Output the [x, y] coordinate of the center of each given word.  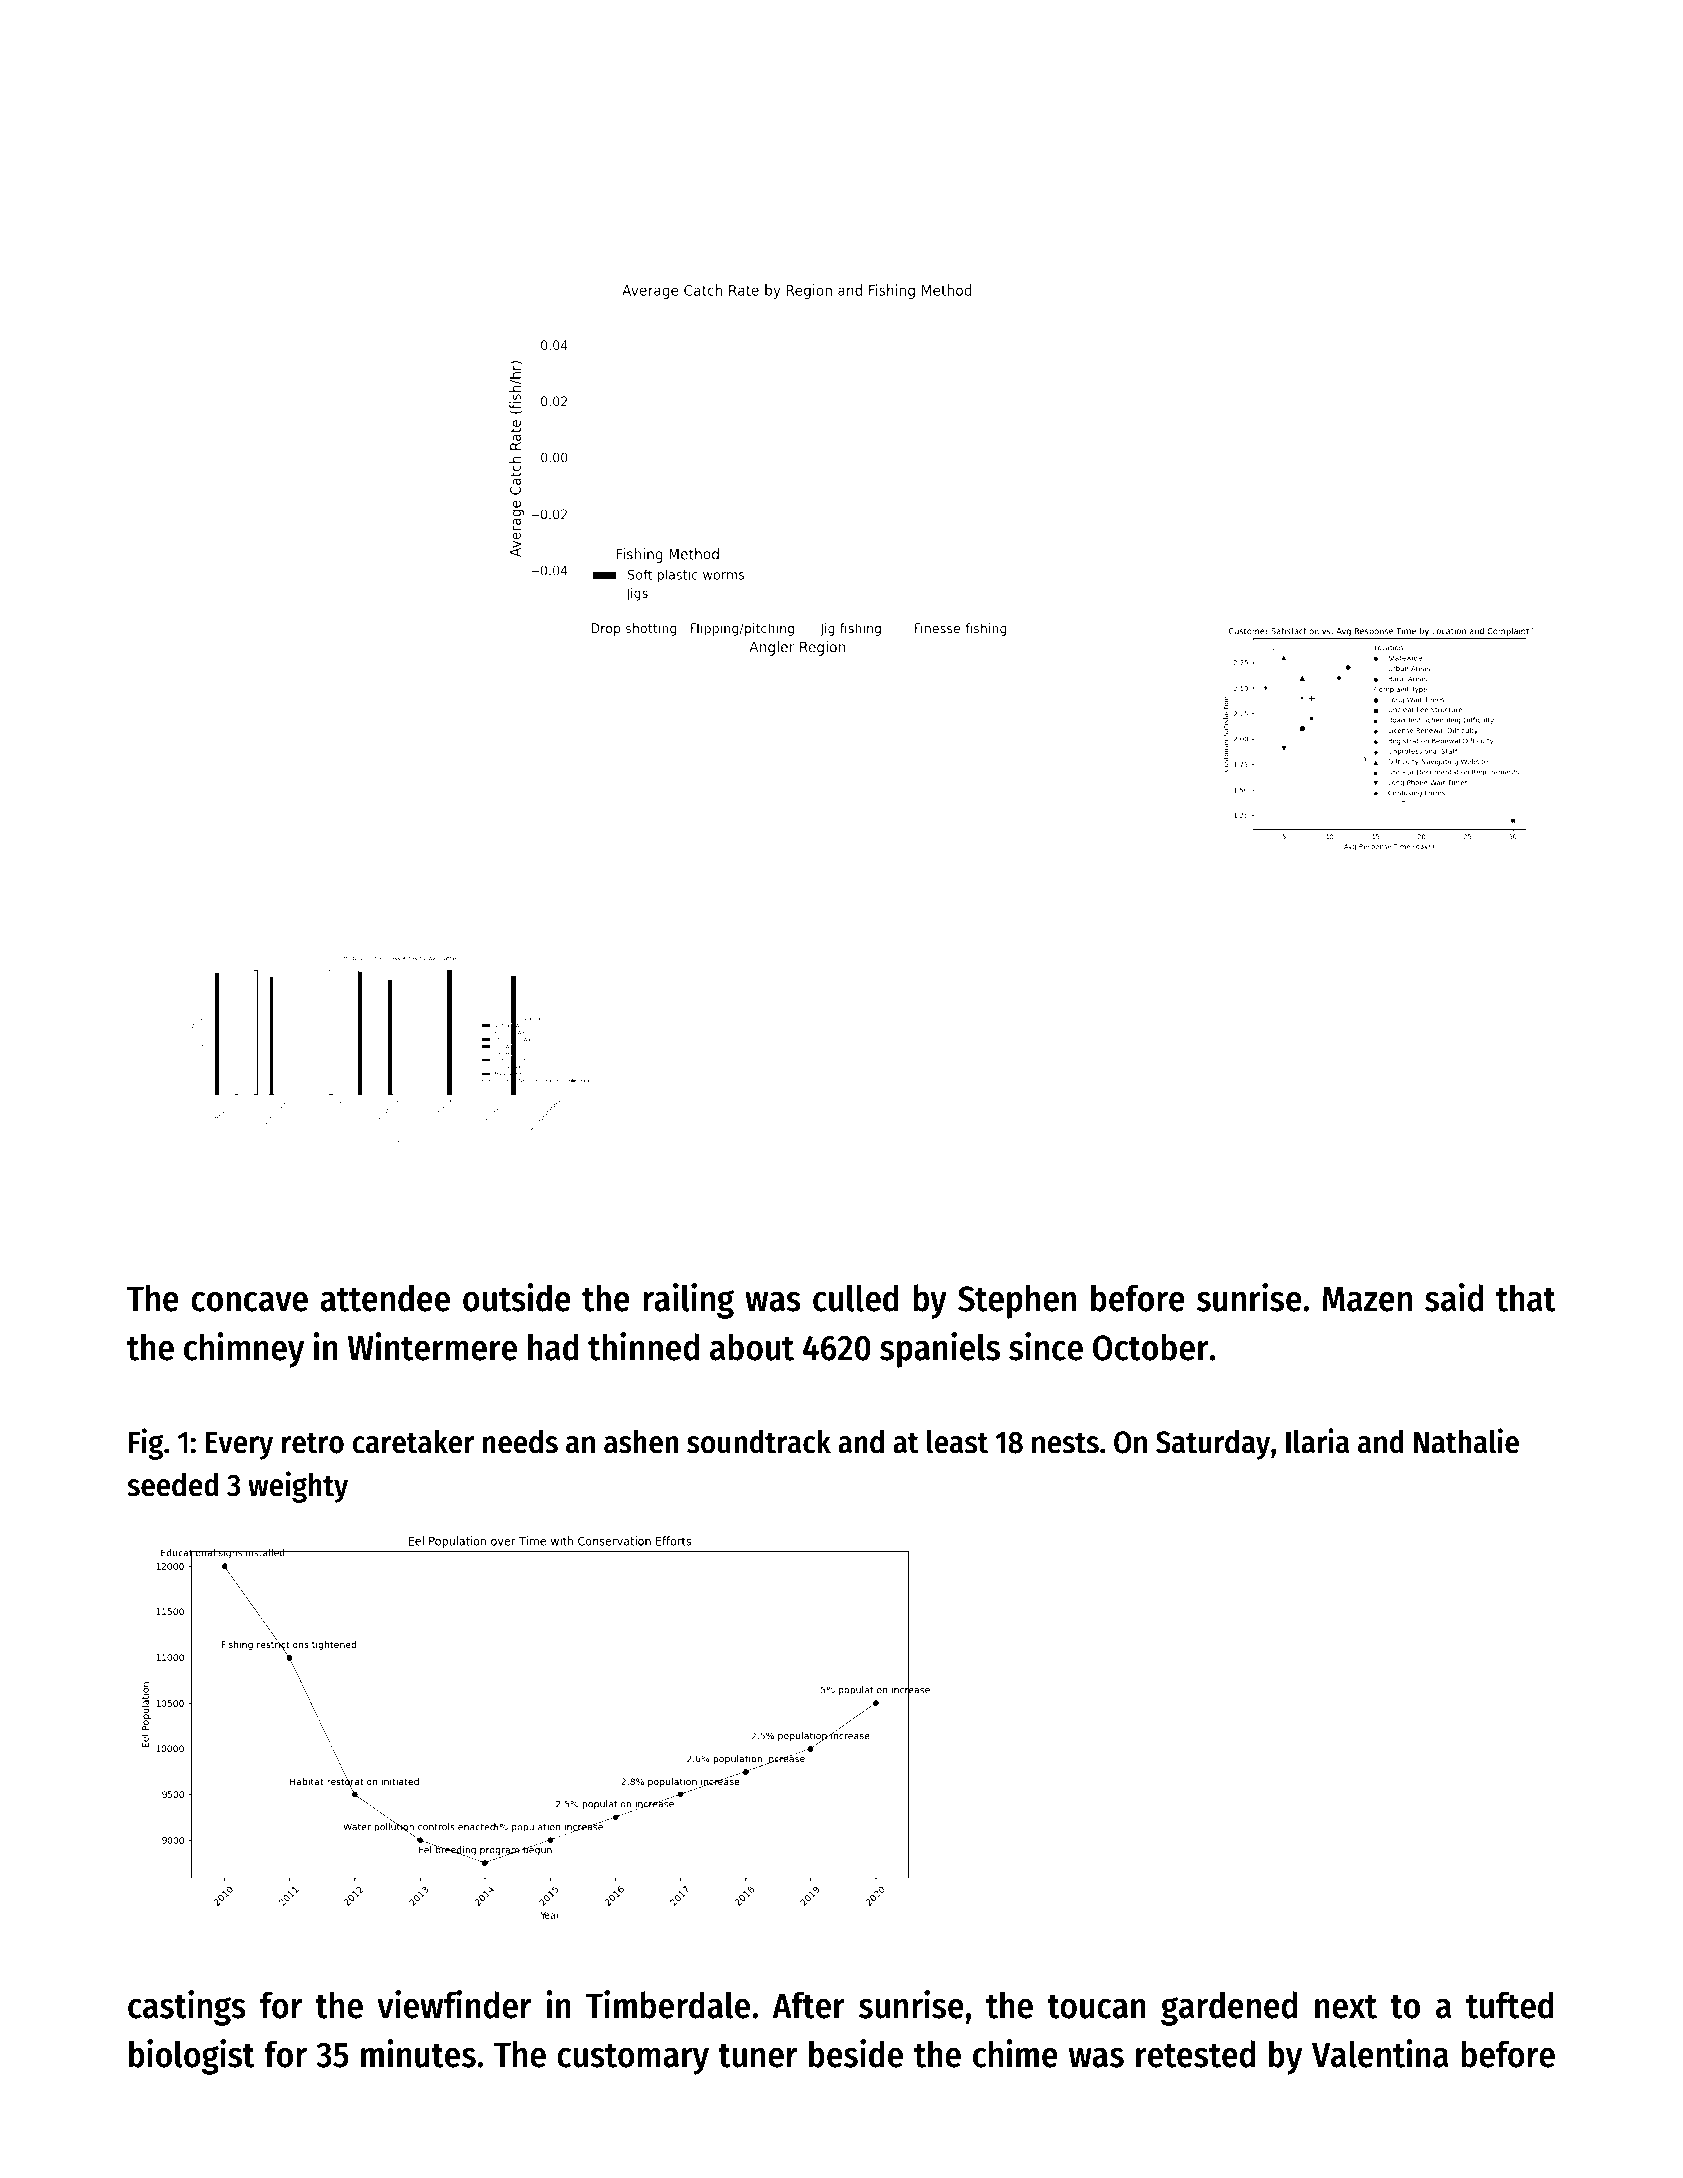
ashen [641, 1441]
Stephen [1017, 1301]
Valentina [1380, 2053]
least [957, 1442]
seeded [172, 1484]
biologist [192, 2057]
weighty [298, 1487]
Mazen [1367, 1299]
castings [187, 2008]
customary [633, 2059]
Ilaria [1317, 1441]
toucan [1096, 2007]
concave [249, 1302]
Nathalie [1466, 1441]
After [808, 2005]
